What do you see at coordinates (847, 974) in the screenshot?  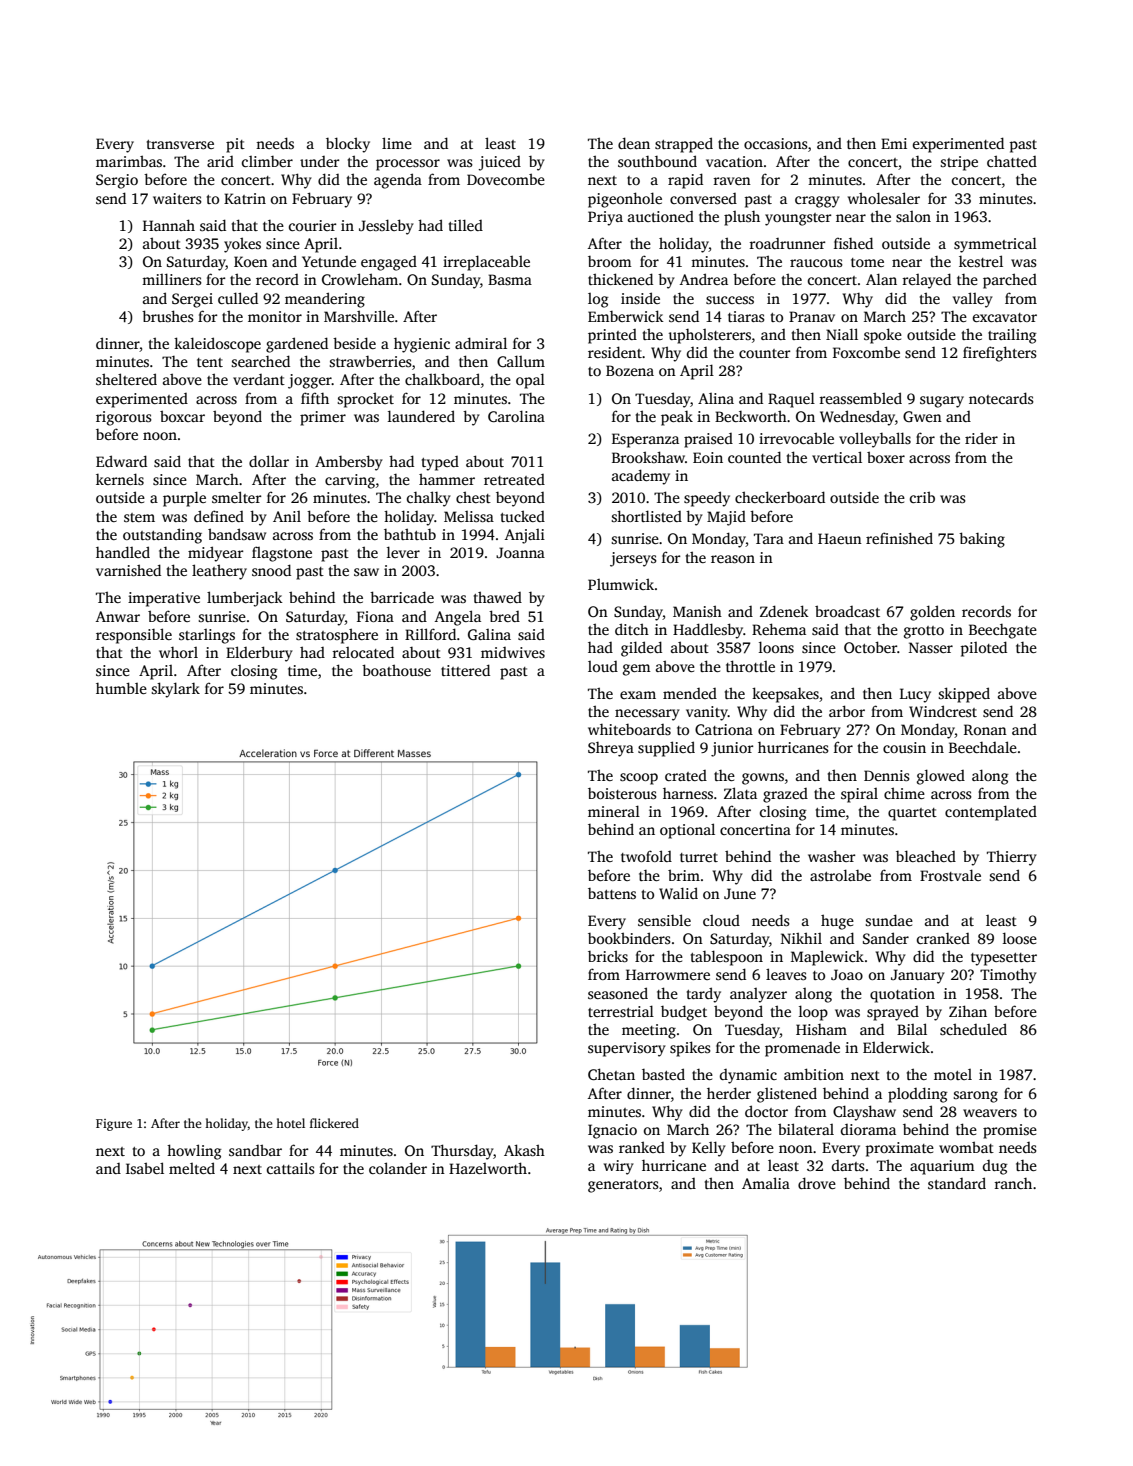 I see `Joao` at bounding box center [847, 974].
